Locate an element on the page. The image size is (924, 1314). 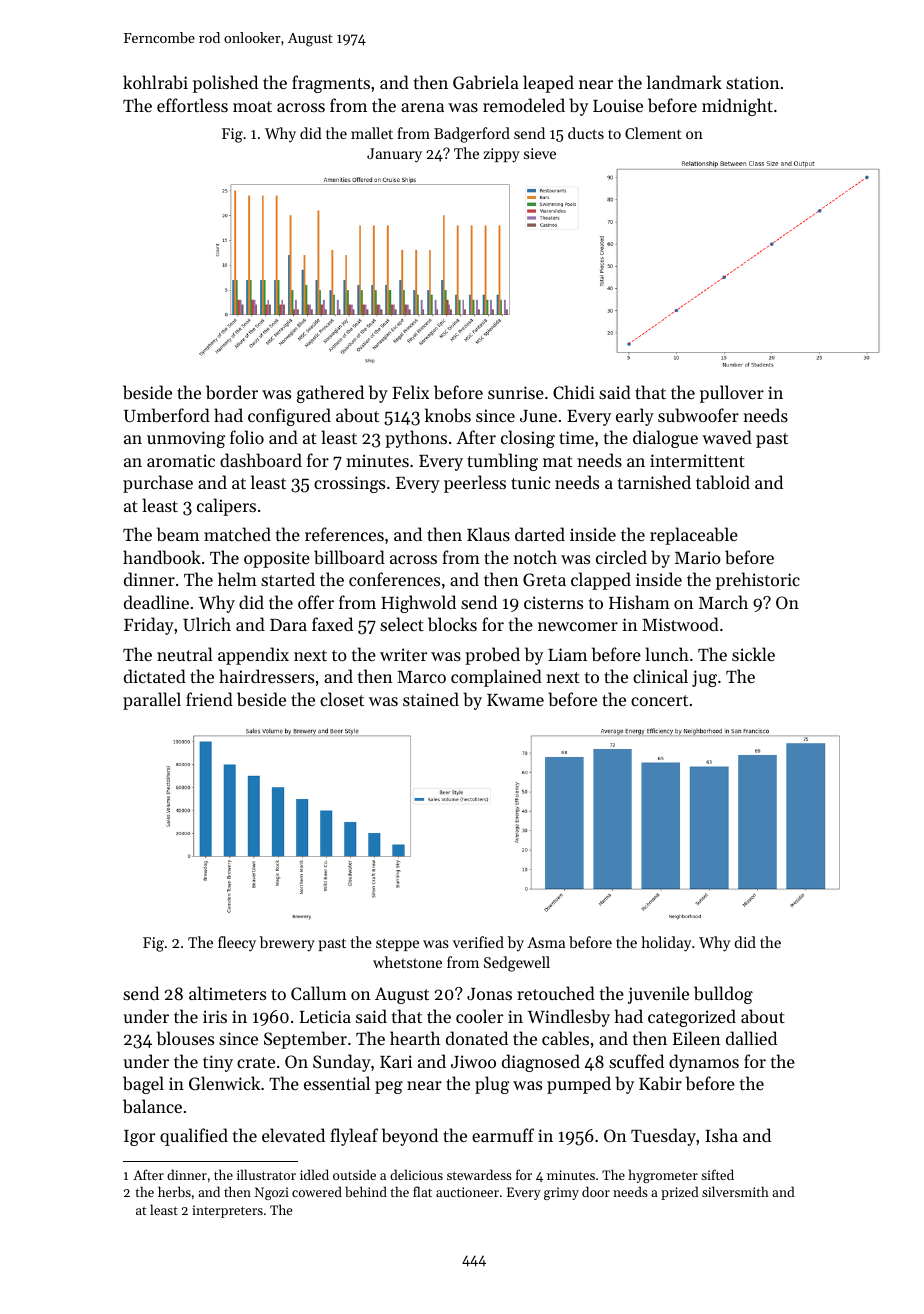
dallied is located at coordinates (751, 1038).
